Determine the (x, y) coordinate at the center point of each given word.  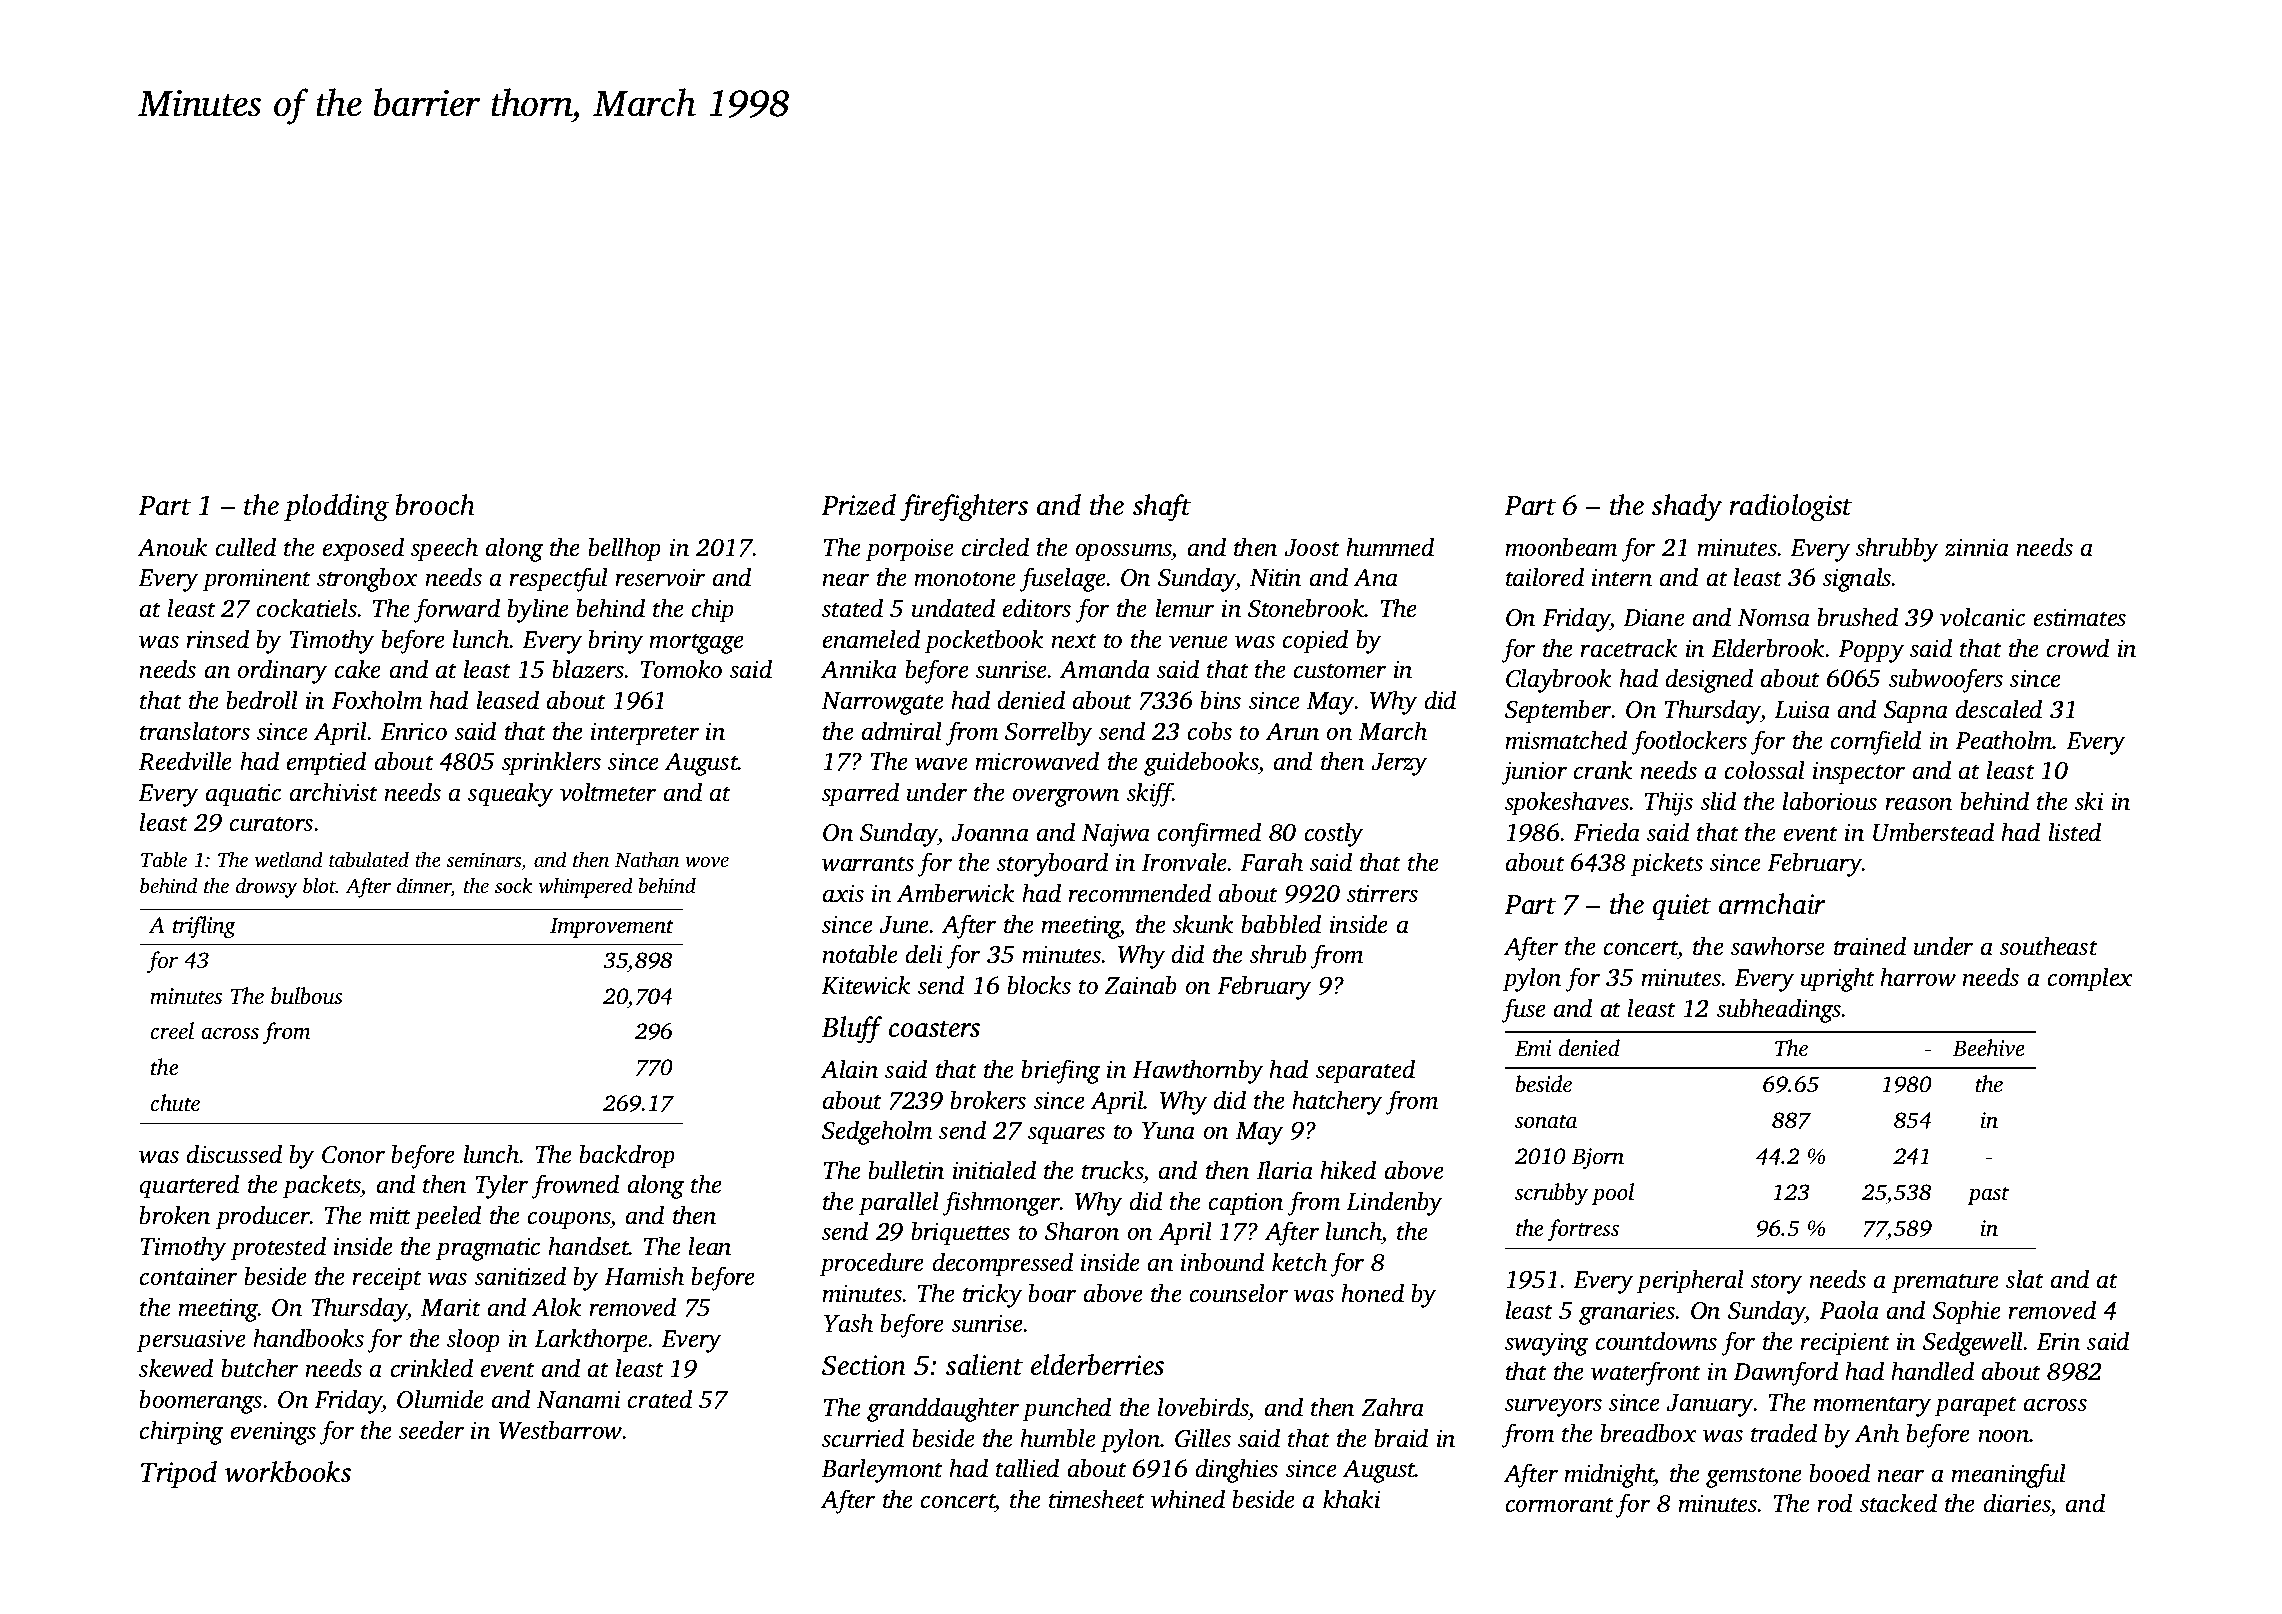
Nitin (1275, 577)
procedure (872, 1264)
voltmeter (608, 792)
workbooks (288, 1472)
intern (1622, 577)
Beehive (1989, 1048)
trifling (204, 927)
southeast (2049, 946)
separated (1365, 1071)
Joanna (990, 833)
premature (1945, 1283)
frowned (575, 1186)
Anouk (172, 547)
